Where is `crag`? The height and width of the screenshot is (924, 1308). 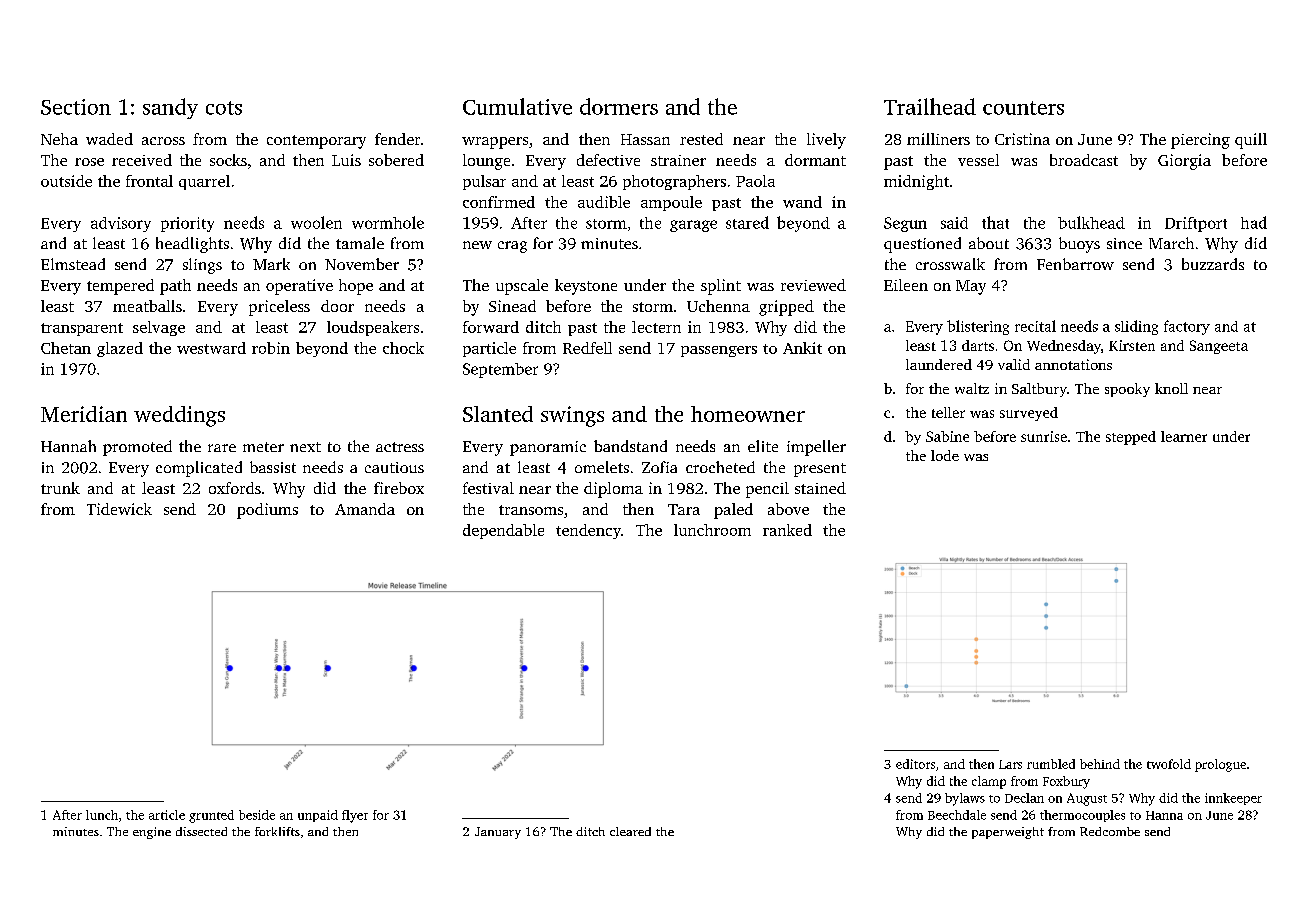
crag is located at coordinates (512, 247).
